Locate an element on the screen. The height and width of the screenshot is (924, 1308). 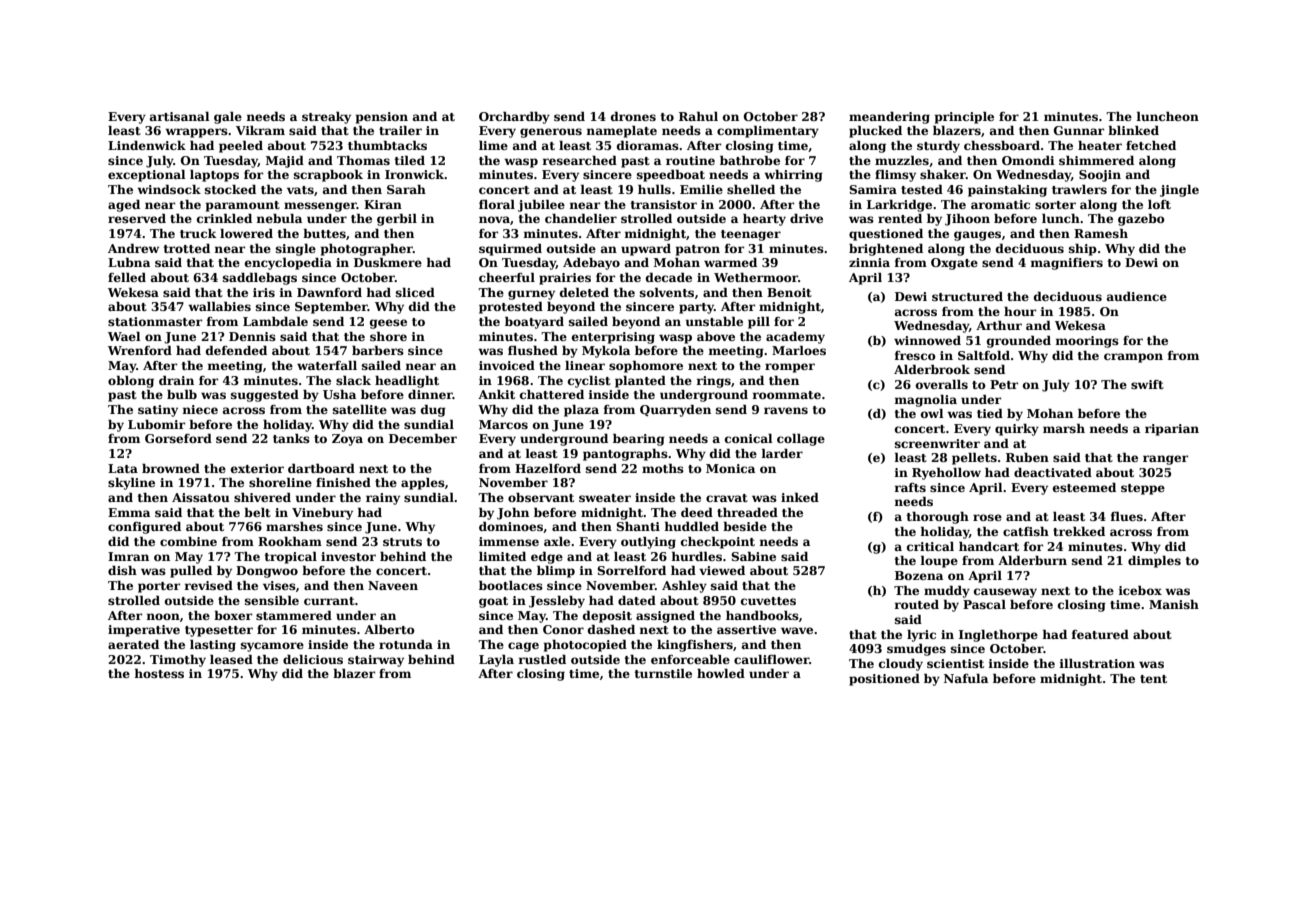
aerated is located at coordinates (133, 644).
